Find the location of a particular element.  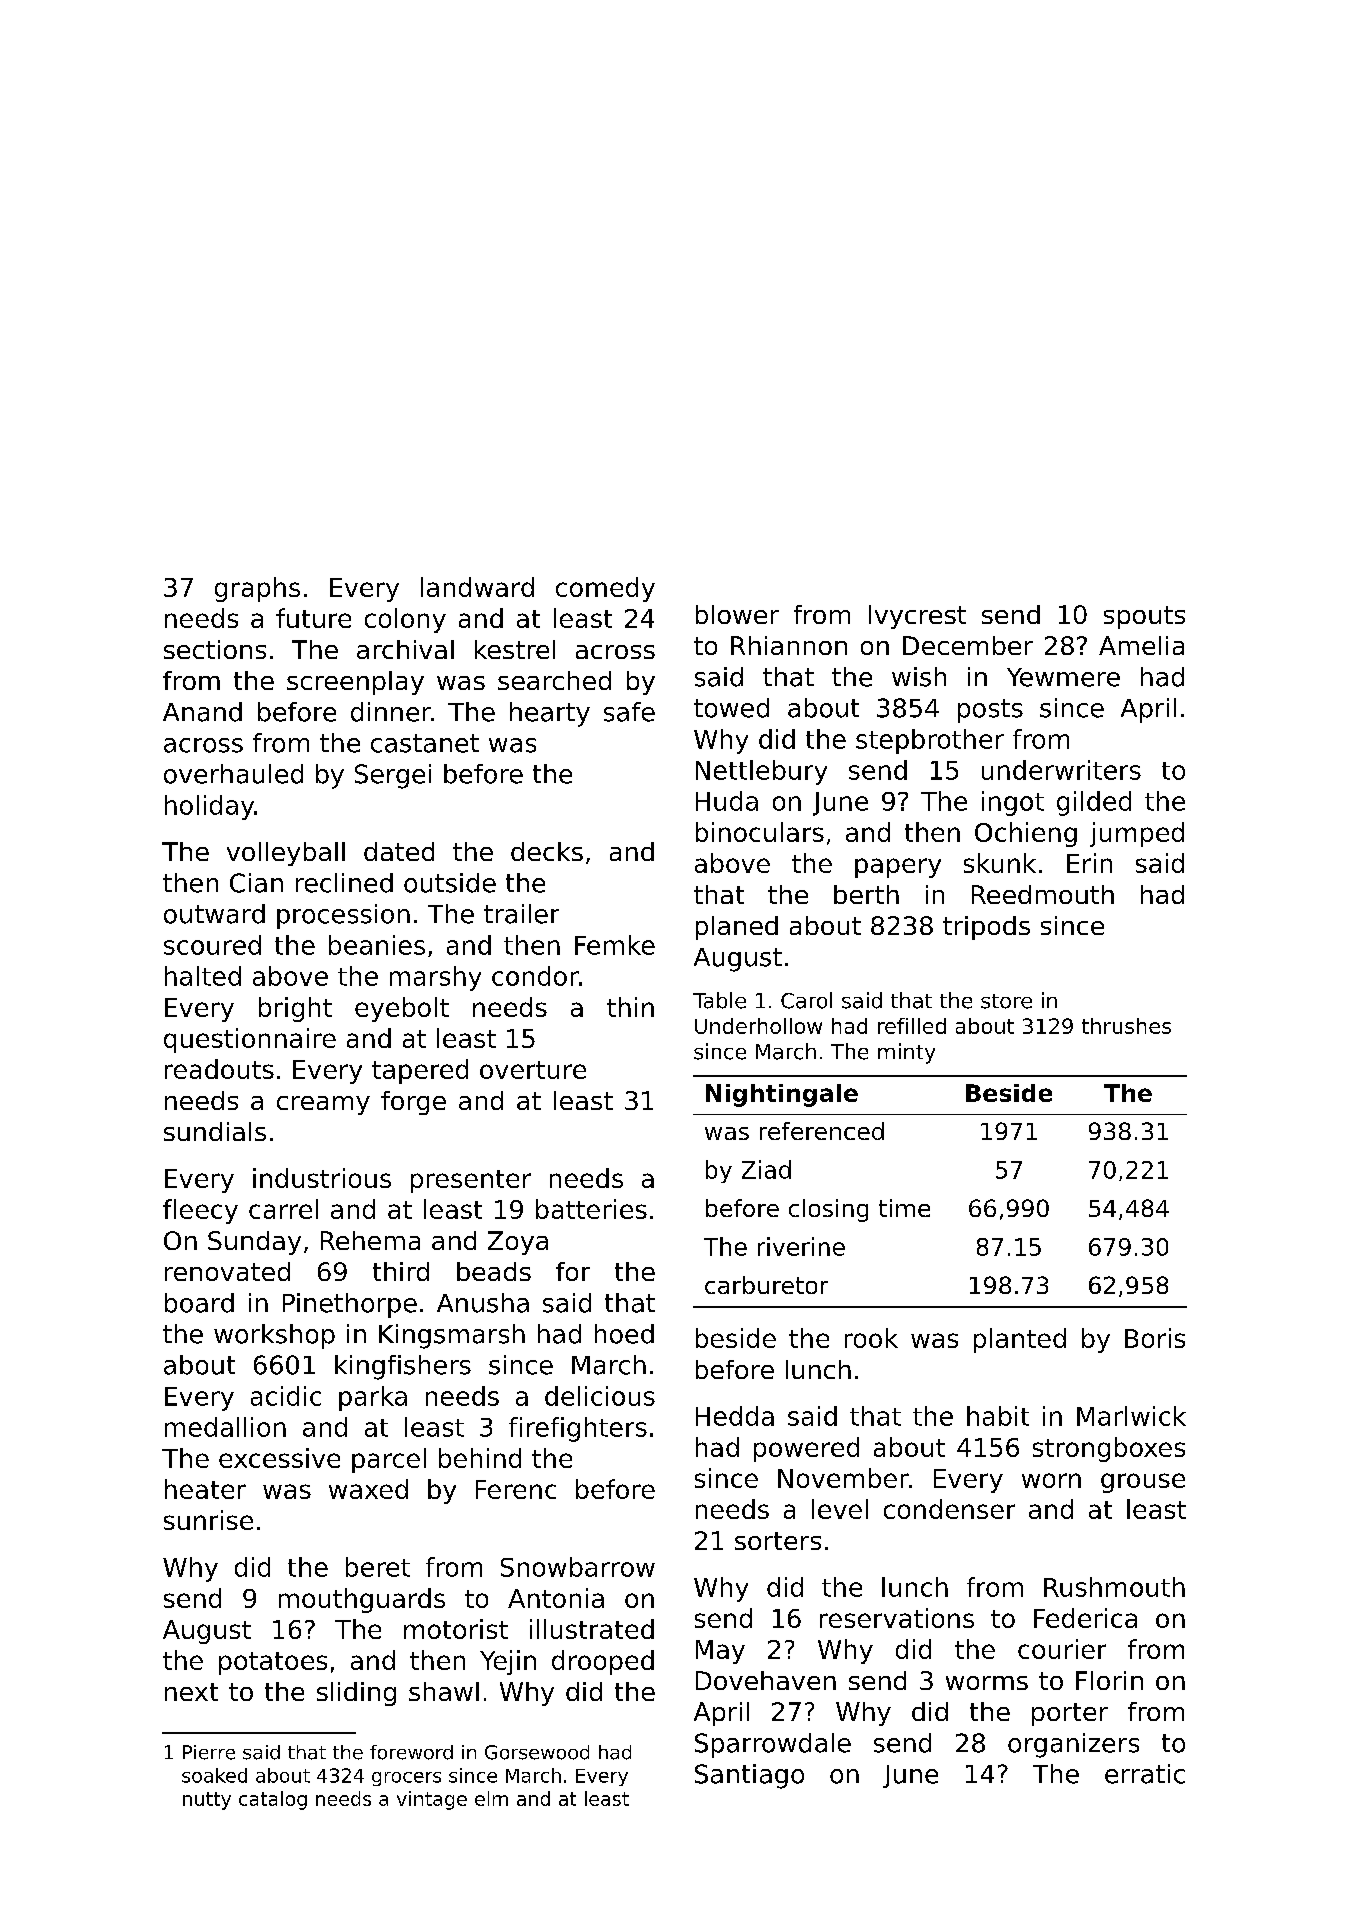

overhauled is located at coordinates (233, 774).
